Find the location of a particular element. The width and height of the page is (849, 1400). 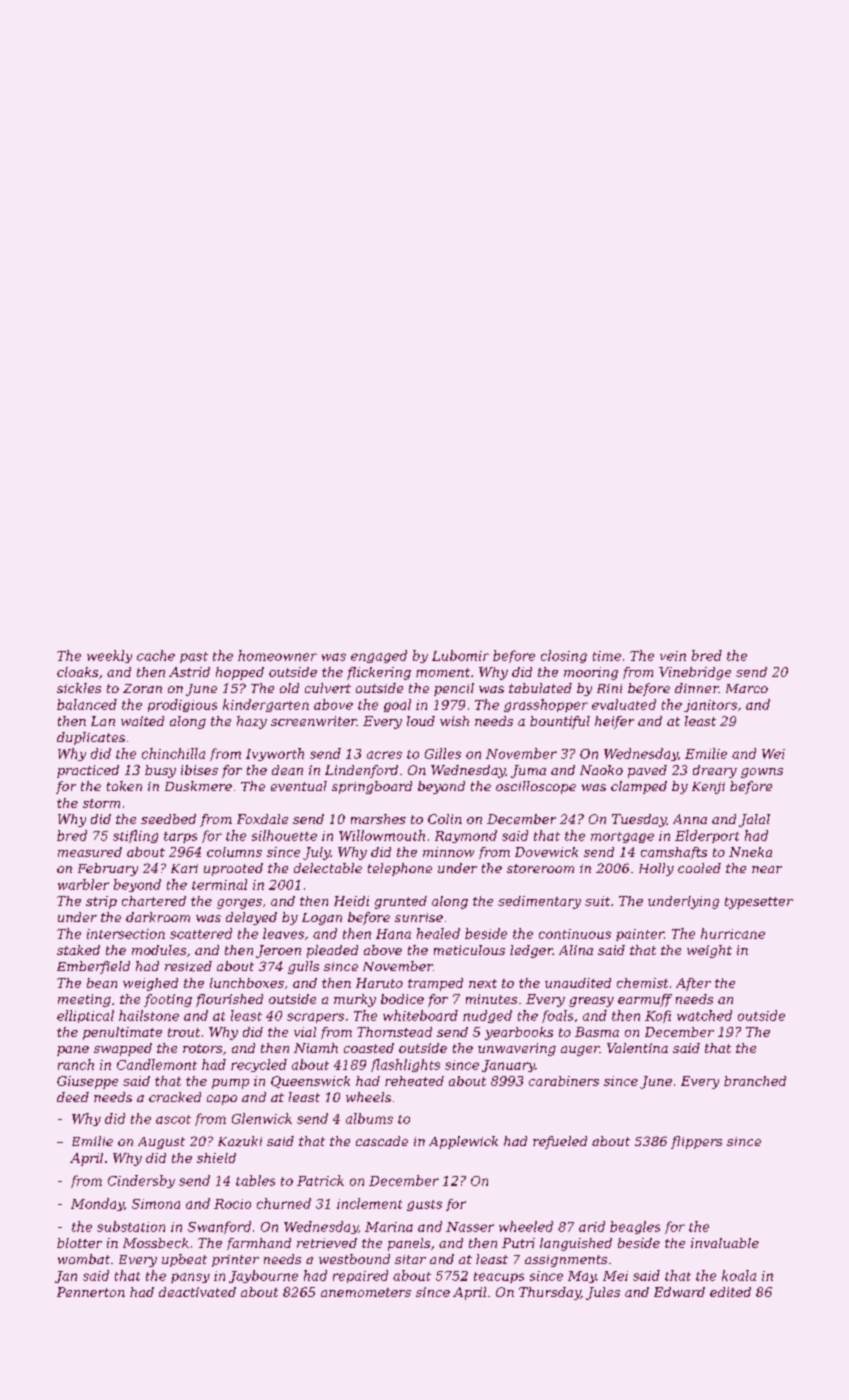

yearbooks is located at coordinates (519, 1033).
